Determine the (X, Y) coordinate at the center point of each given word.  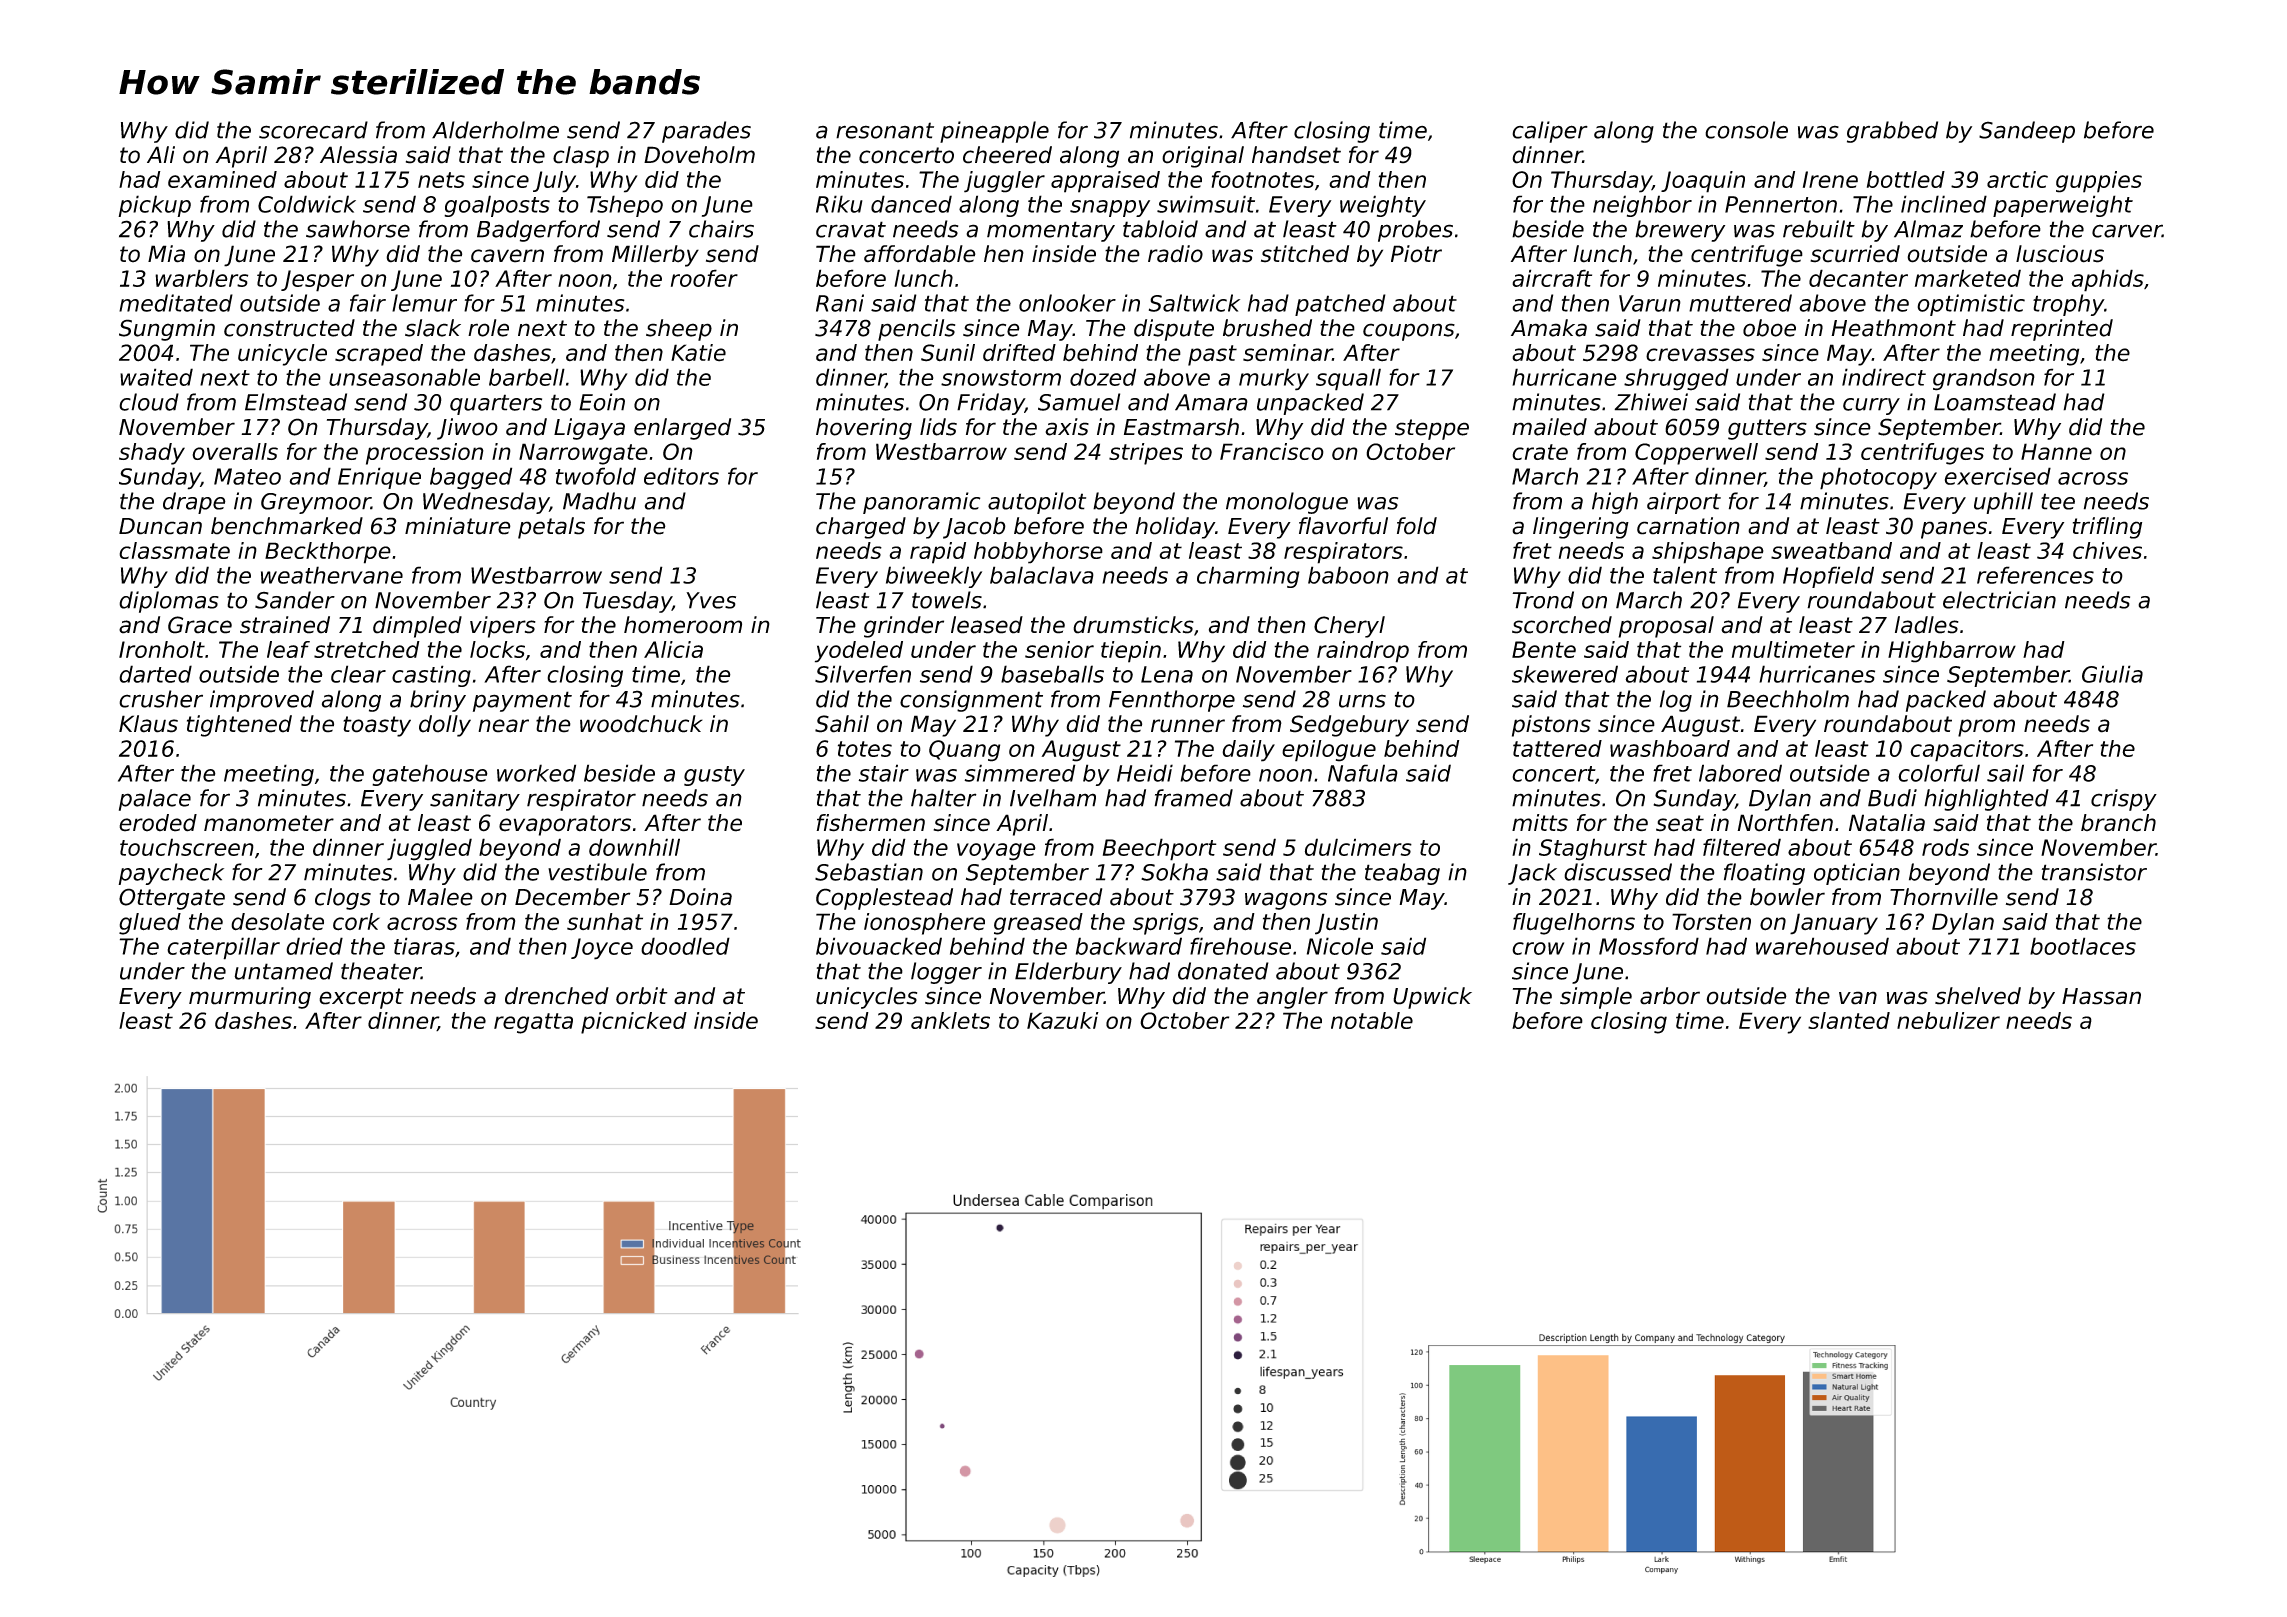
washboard (1670, 748)
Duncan (160, 526)
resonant (885, 130)
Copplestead (884, 899)
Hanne (2056, 451)
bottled (1906, 179)
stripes (1146, 454)
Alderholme (495, 130)
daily (1248, 751)
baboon (1348, 575)
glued (150, 924)
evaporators (565, 825)
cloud (149, 402)
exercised (1998, 476)
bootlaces (2083, 946)
